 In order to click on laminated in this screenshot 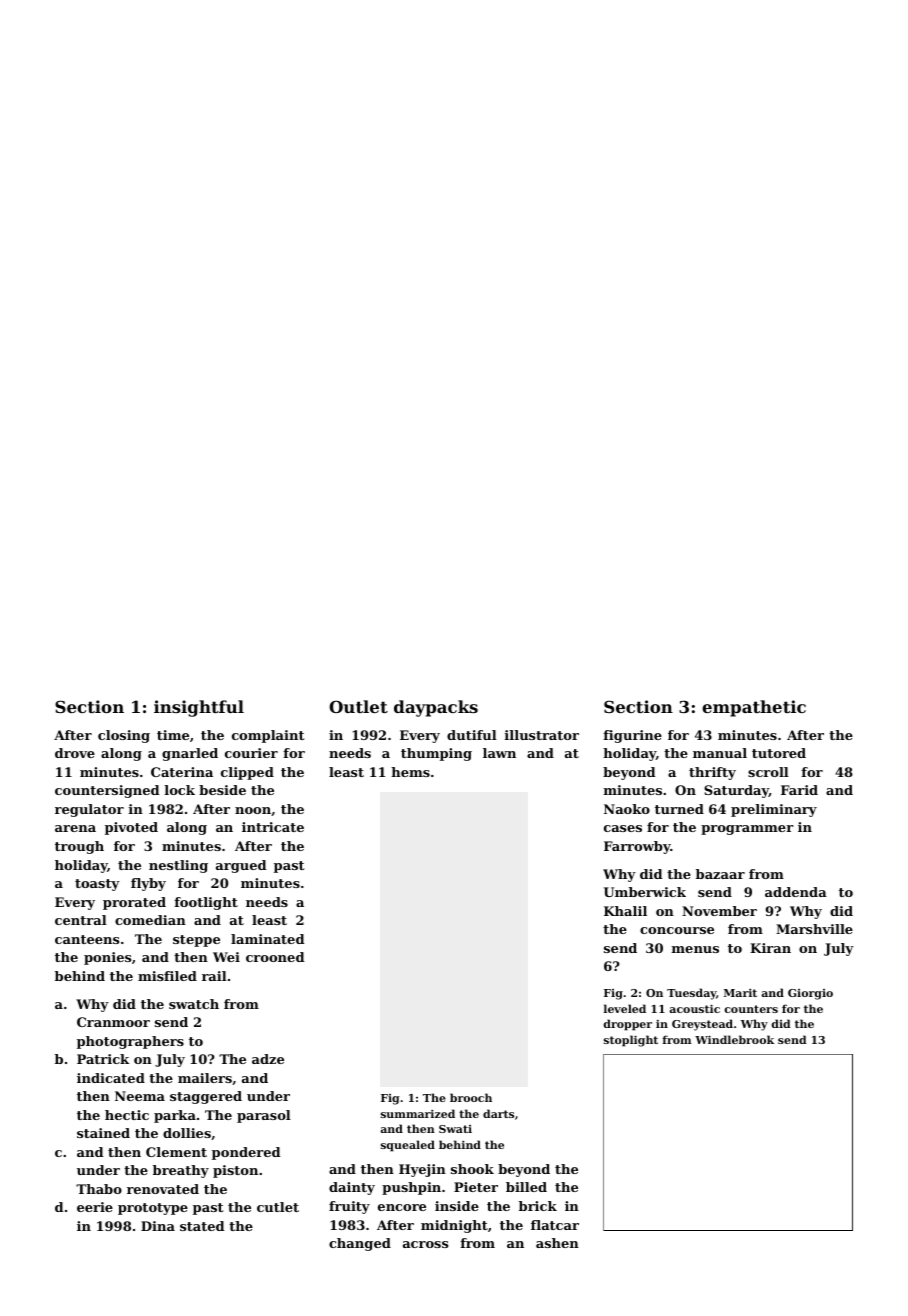, I will do `click(267, 939)`.
